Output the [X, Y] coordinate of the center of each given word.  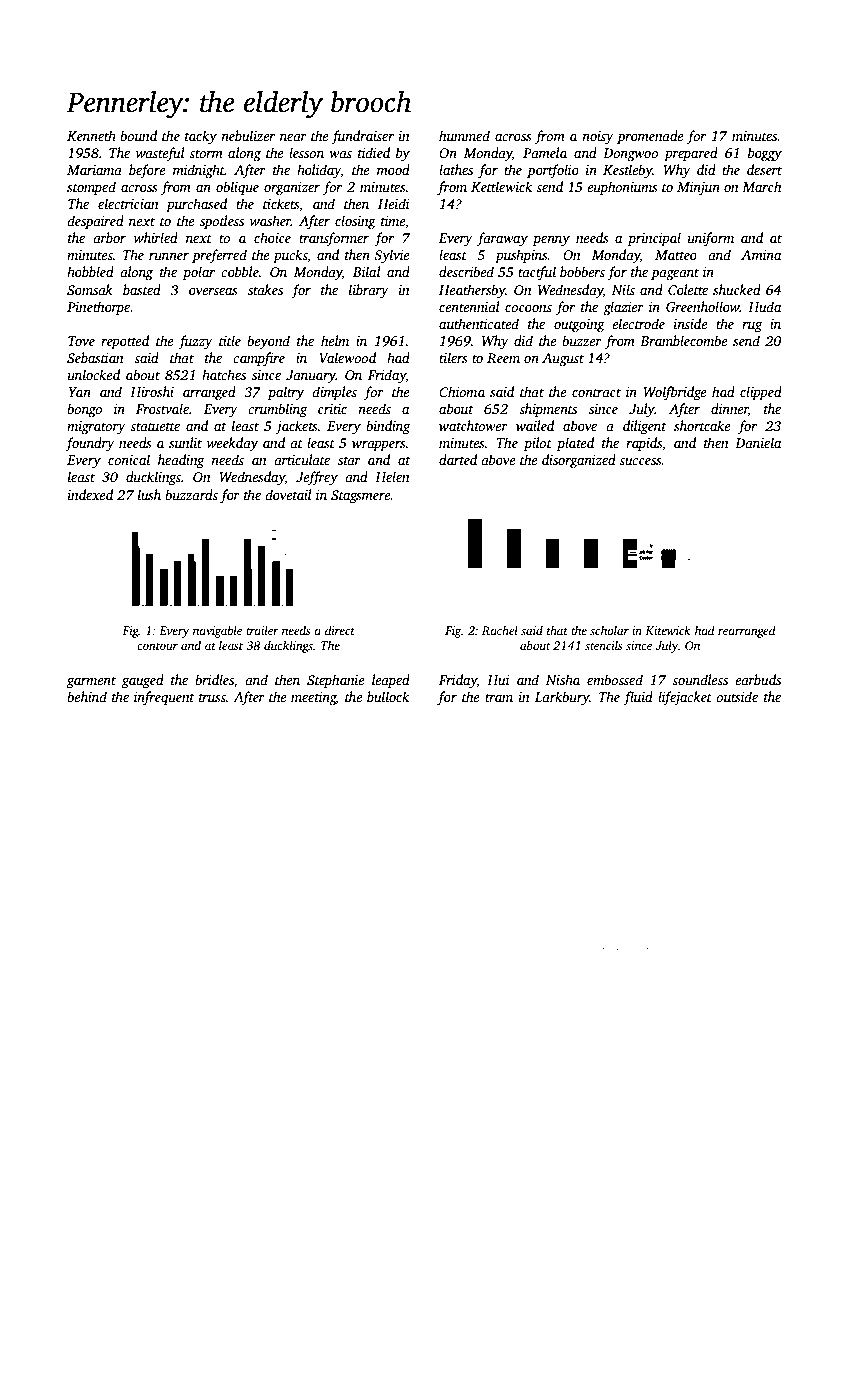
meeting [313, 698]
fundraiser [362, 137]
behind [87, 696]
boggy [765, 154]
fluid [638, 698]
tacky [201, 137]
